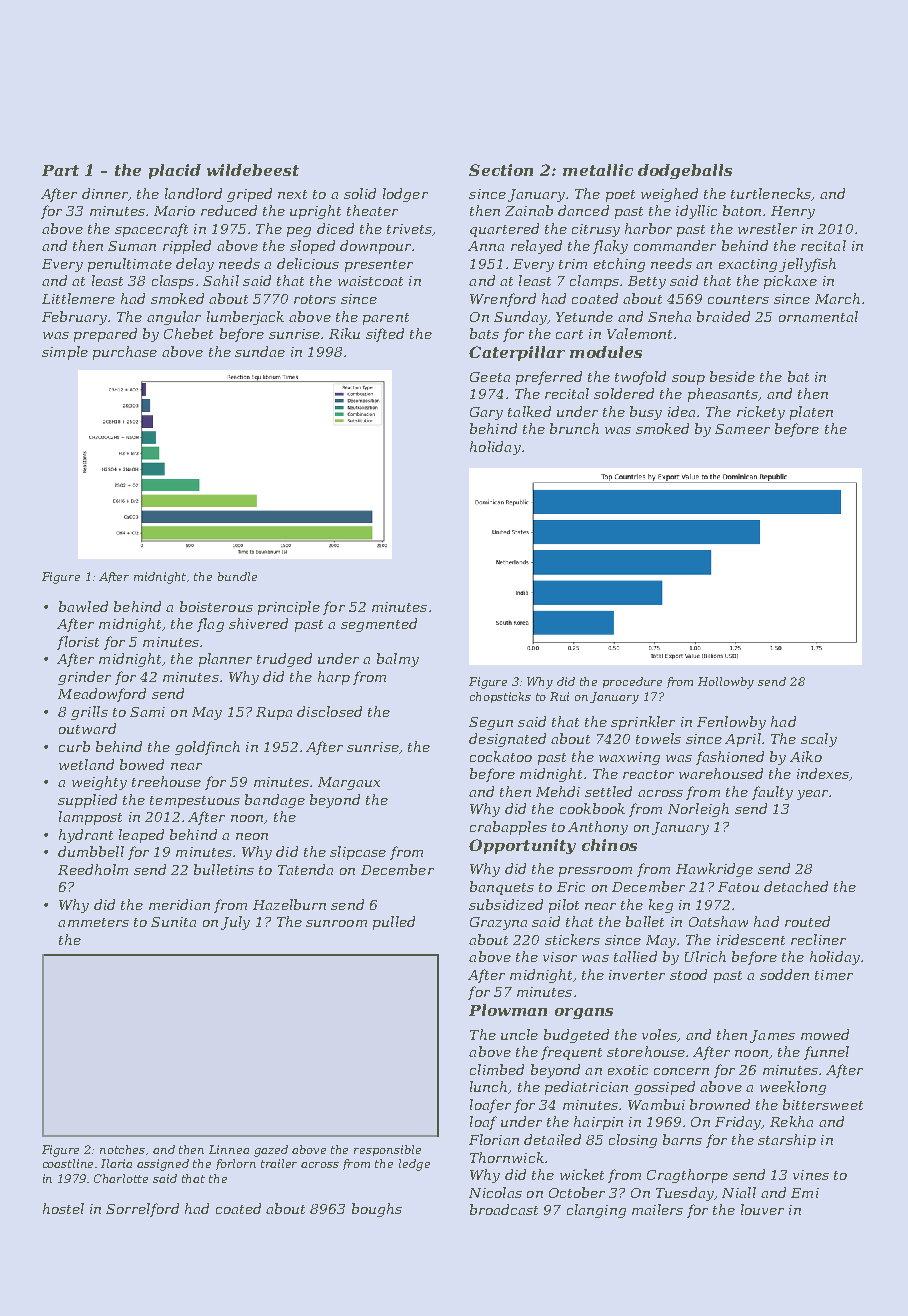 The image size is (908, 1316). I want to click on braided, so click(723, 316).
